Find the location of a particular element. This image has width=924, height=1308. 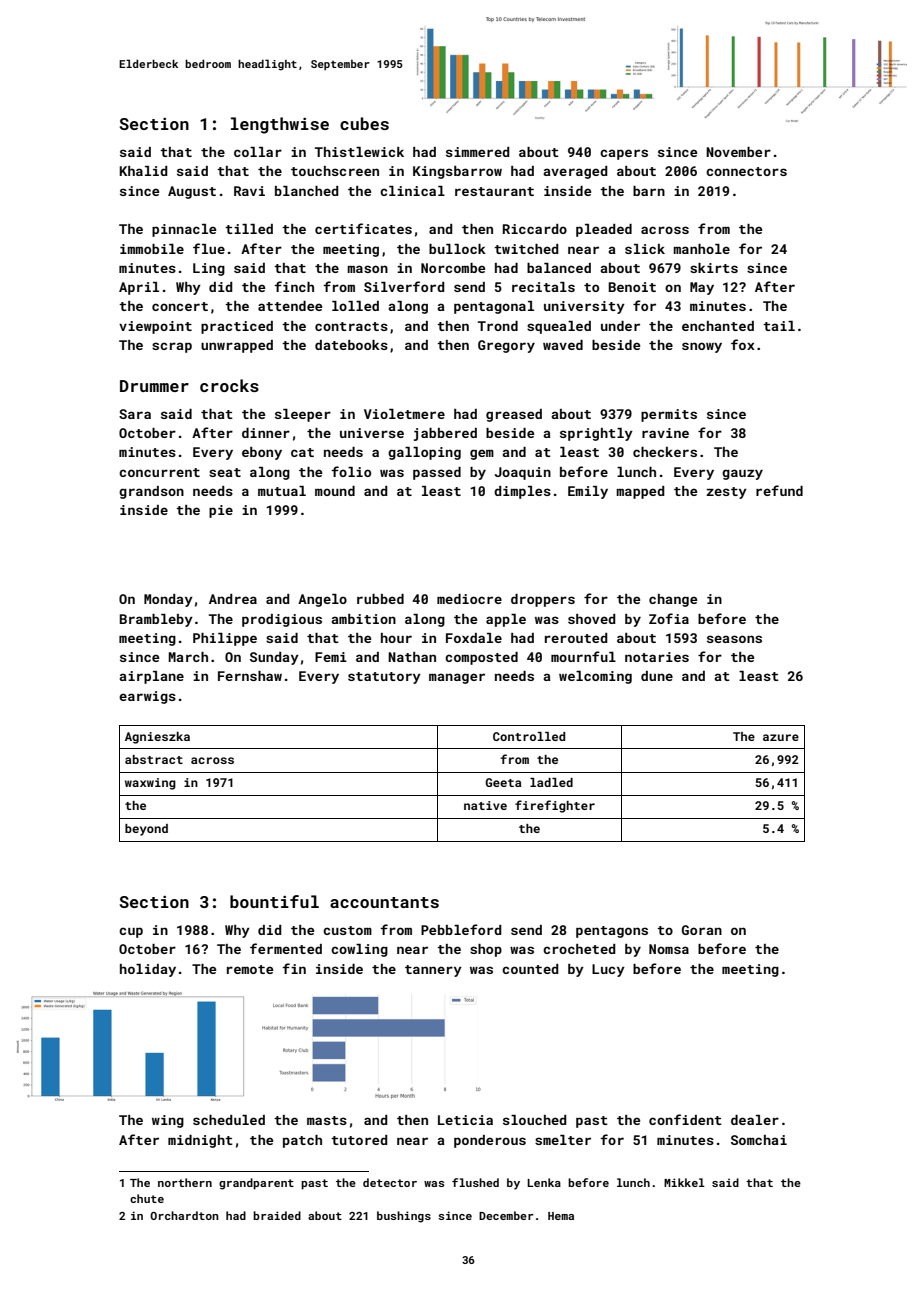

connectors is located at coordinates (746, 171).
